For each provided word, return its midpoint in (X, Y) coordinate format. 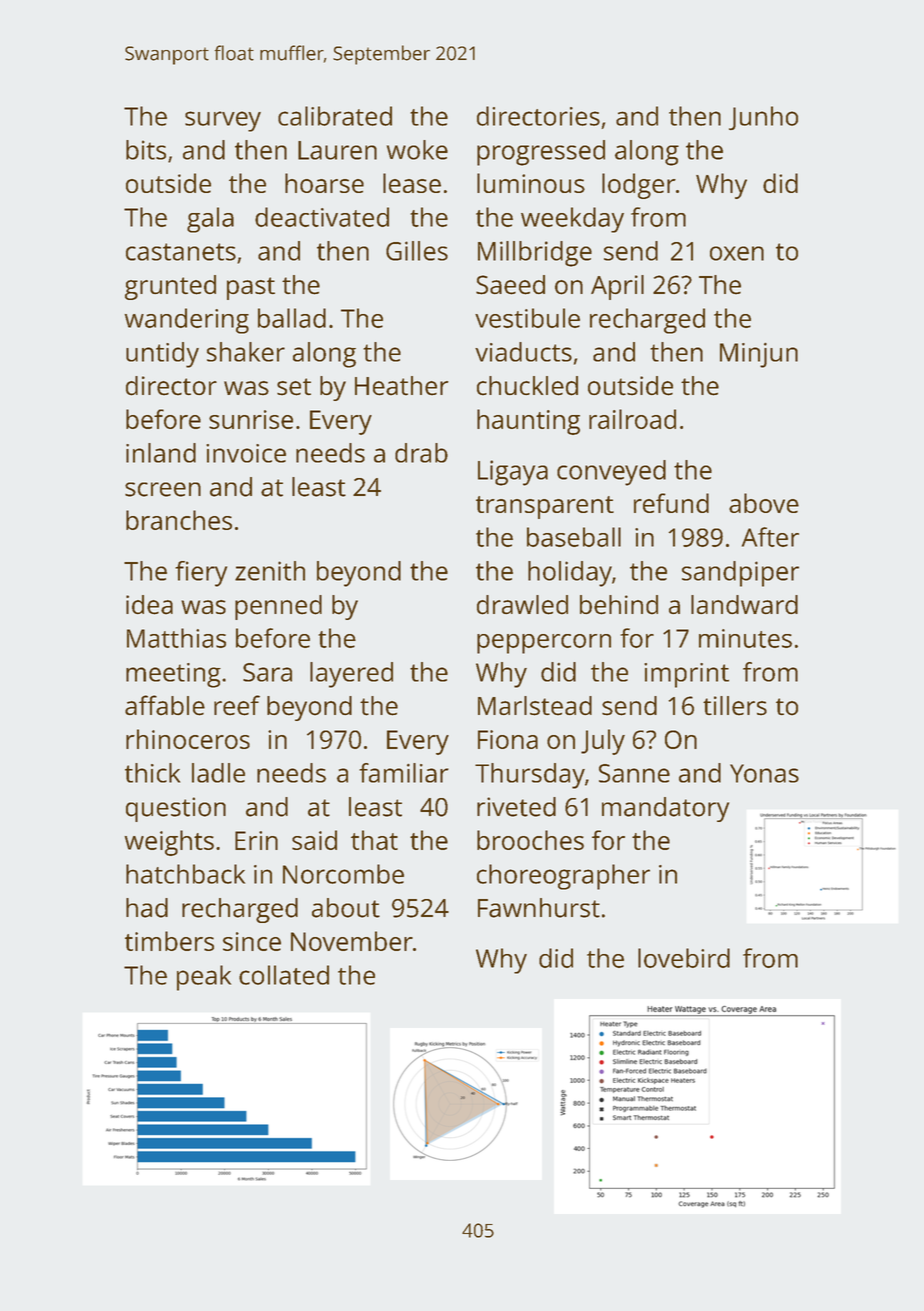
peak (204, 978)
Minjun (759, 355)
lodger (639, 186)
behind (619, 605)
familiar (404, 773)
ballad (292, 318)
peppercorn (544, 644)
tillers (735, 706)
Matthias (176, 638)
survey (223, 121)
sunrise (251, 419)
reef (237, 705)
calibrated (335, 116)
